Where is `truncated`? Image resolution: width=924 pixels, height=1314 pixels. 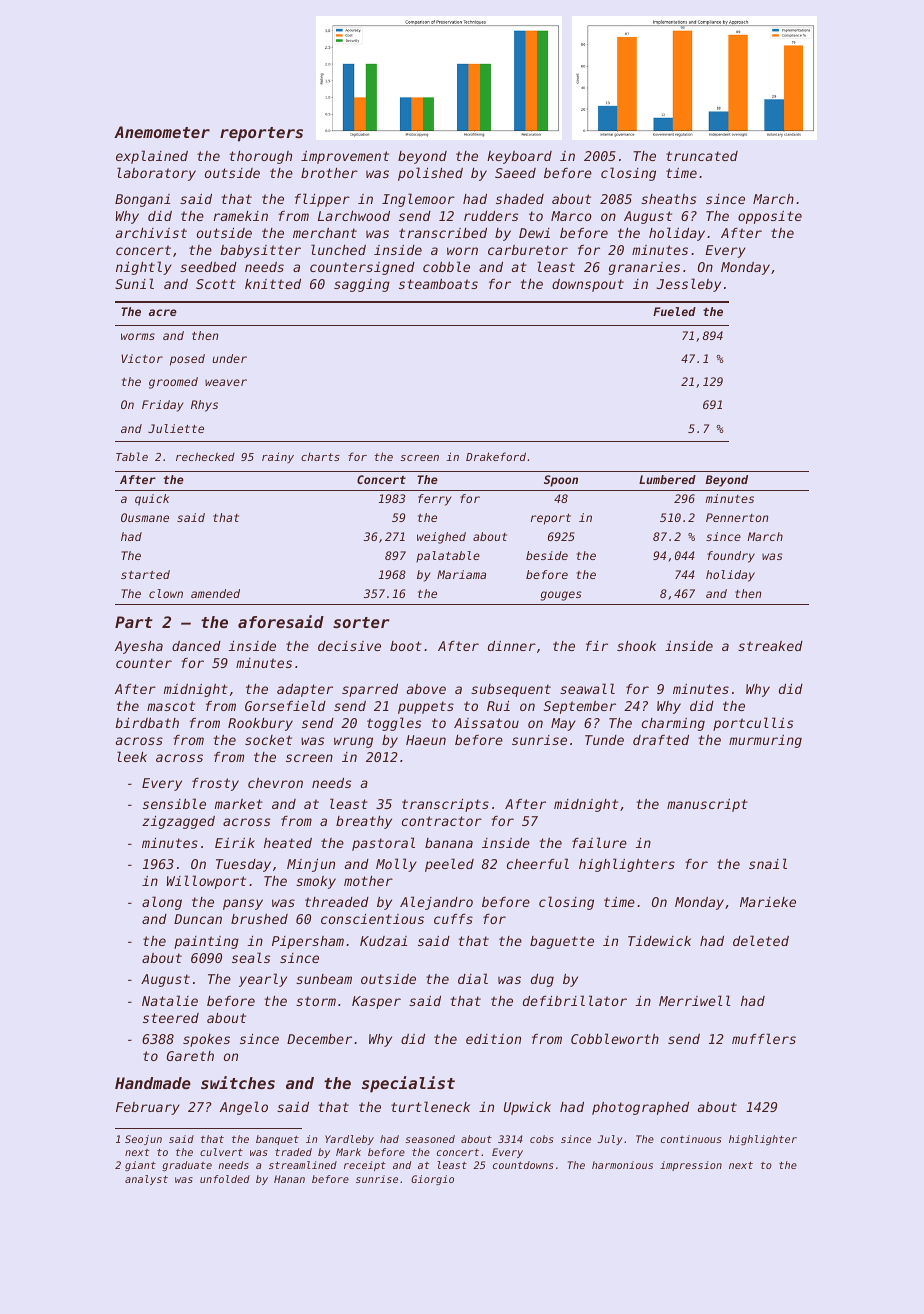 truncated is located at coordinates (702, 156).
